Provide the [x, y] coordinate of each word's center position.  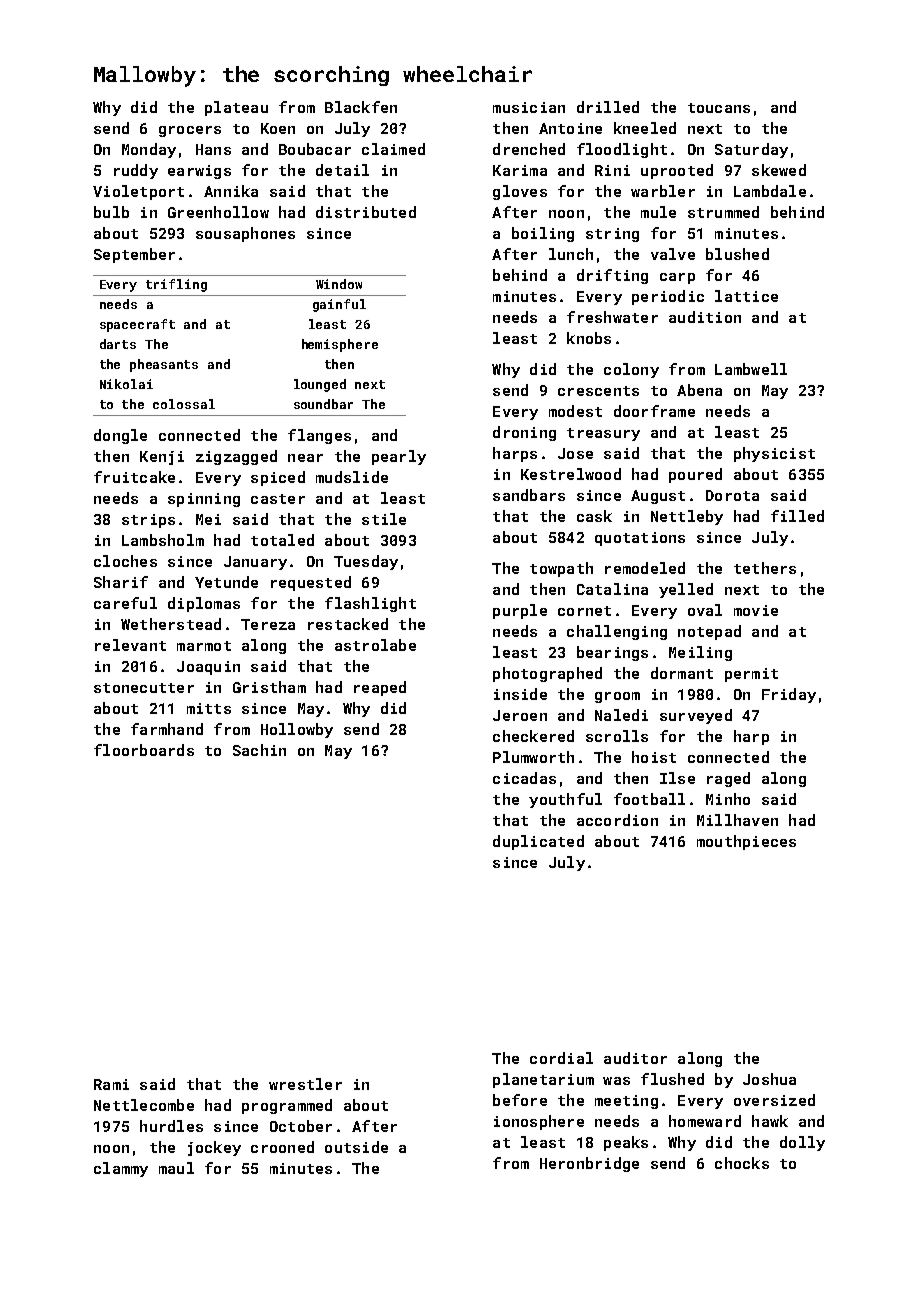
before [520, 1100]
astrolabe [375, 645]
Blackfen [361, 107]
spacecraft [137, 325]
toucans [719, 108]
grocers [190, 131]
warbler [663, 191]
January [255, 563]
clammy [121, 1169]
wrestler [305, 1084]
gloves [520, 192]
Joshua [769, 1079]
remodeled [645, 568]
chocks [742, 1163]
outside [356, 1147]
